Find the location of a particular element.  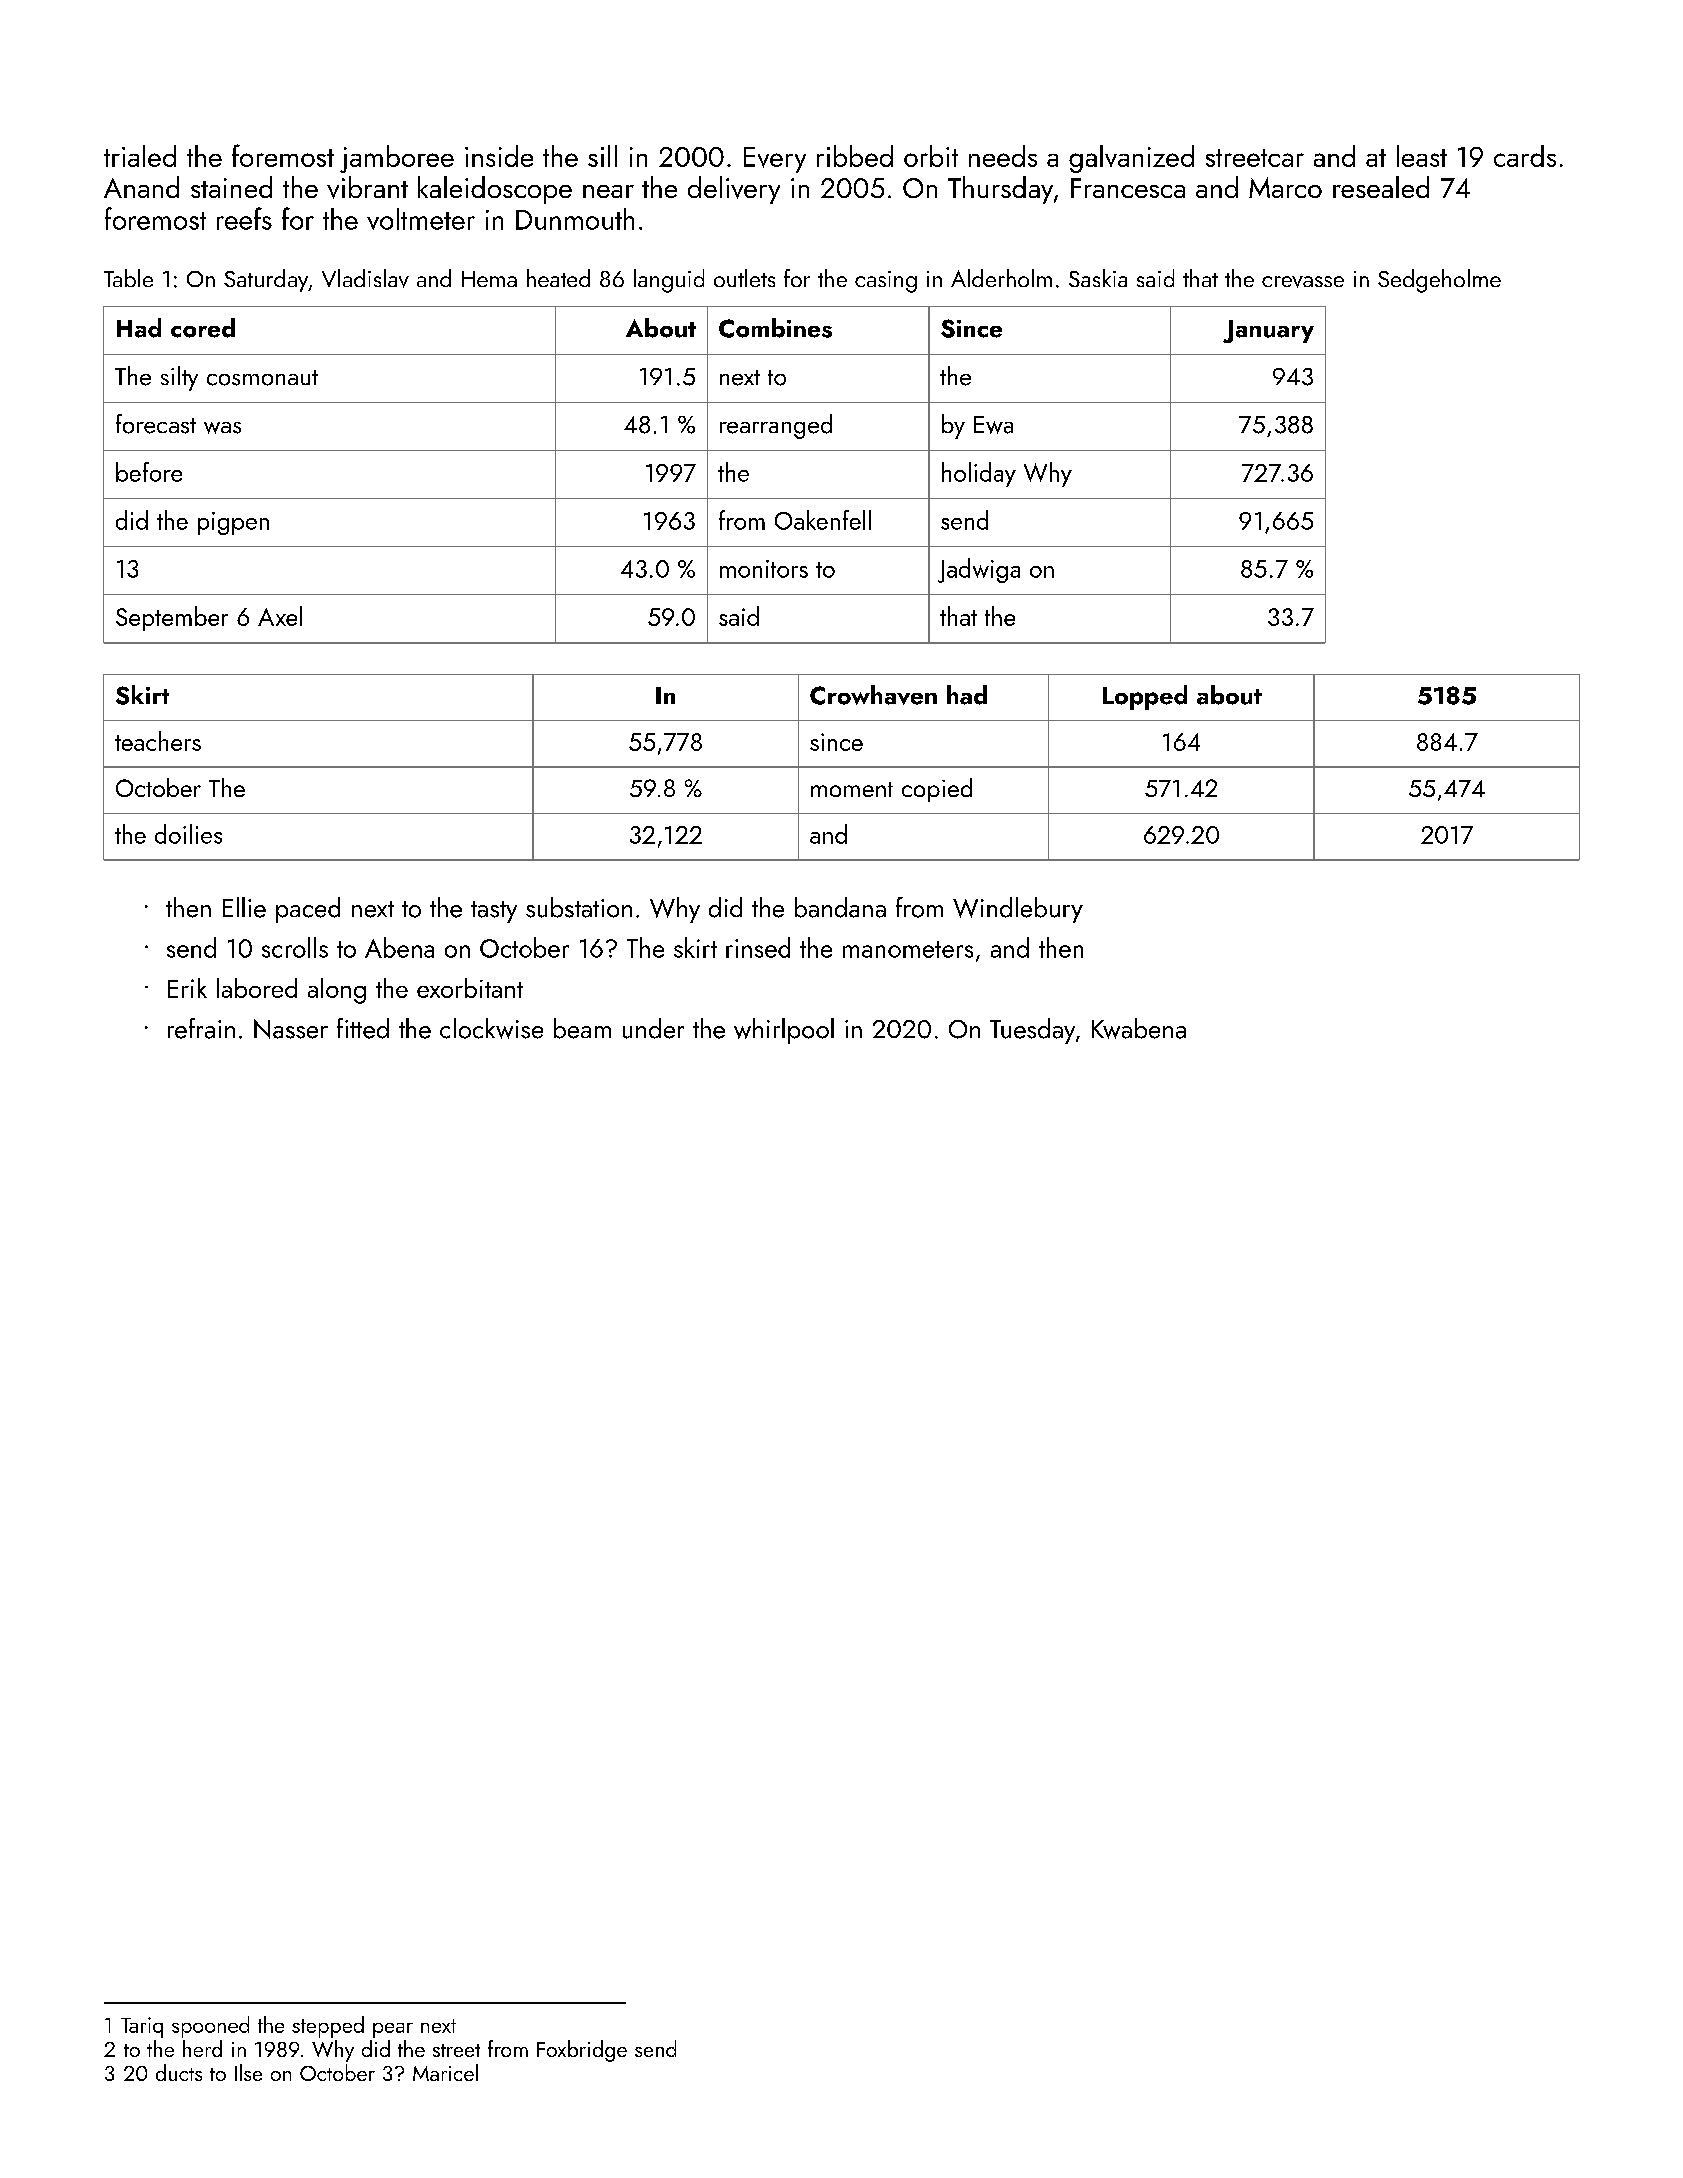

Foxbridge is located at coordinates (582, 2051).
